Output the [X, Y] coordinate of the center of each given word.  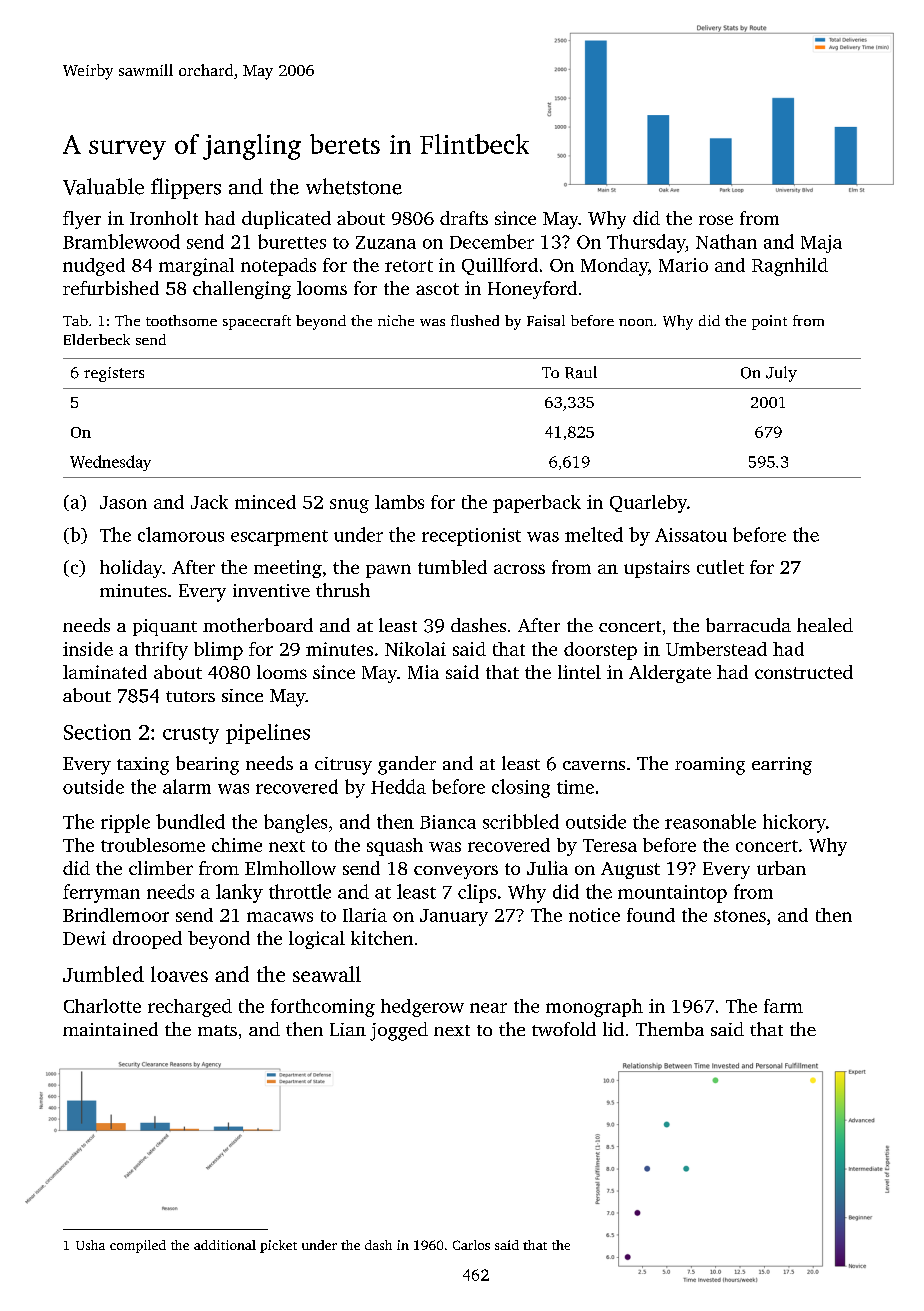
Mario [683, 265]
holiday [131, 569]
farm [783, 1006]
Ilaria [365, 915]
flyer [82, 220]
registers [114, 374]
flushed [475, 320]
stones [740, 916]
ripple [125, 823]
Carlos [471, 1245]
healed [825, 625]
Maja [821, 244]
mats [217, 1030]
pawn [388, 571]
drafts [464, 218]
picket [278, 1246]
